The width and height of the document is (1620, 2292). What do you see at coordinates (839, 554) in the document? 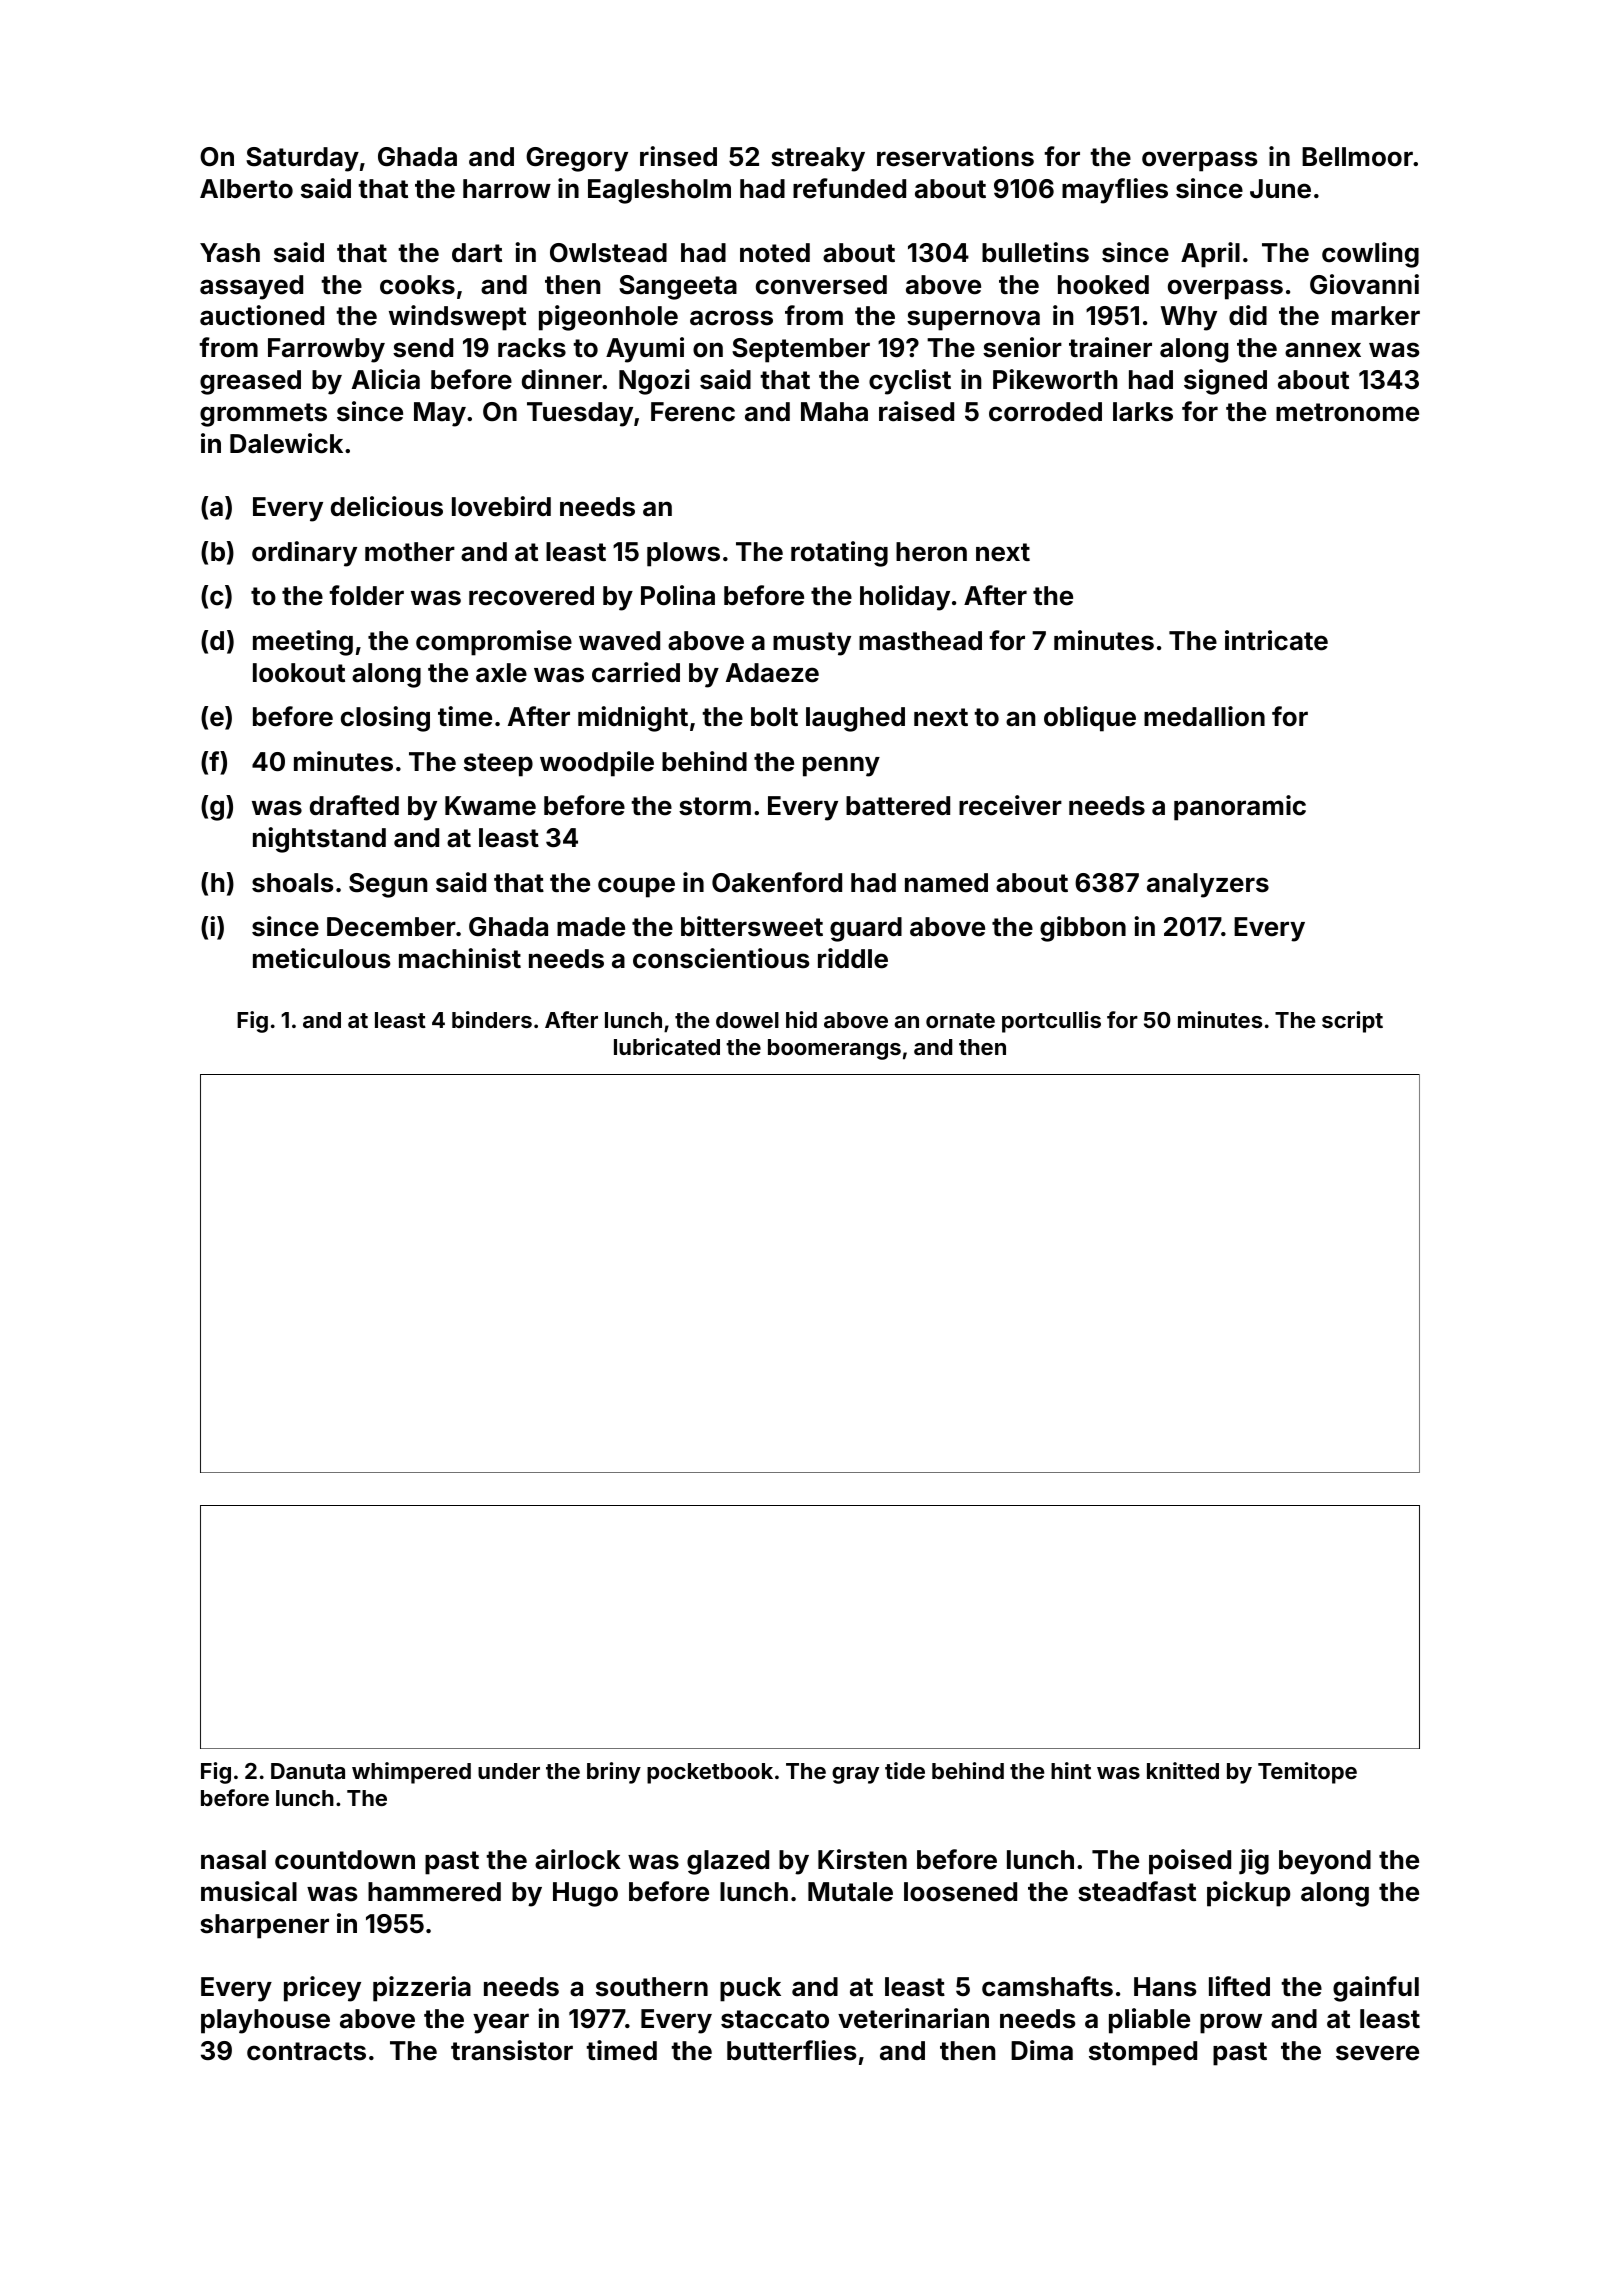
I see `rotating` at bounding box center [839, 554].
